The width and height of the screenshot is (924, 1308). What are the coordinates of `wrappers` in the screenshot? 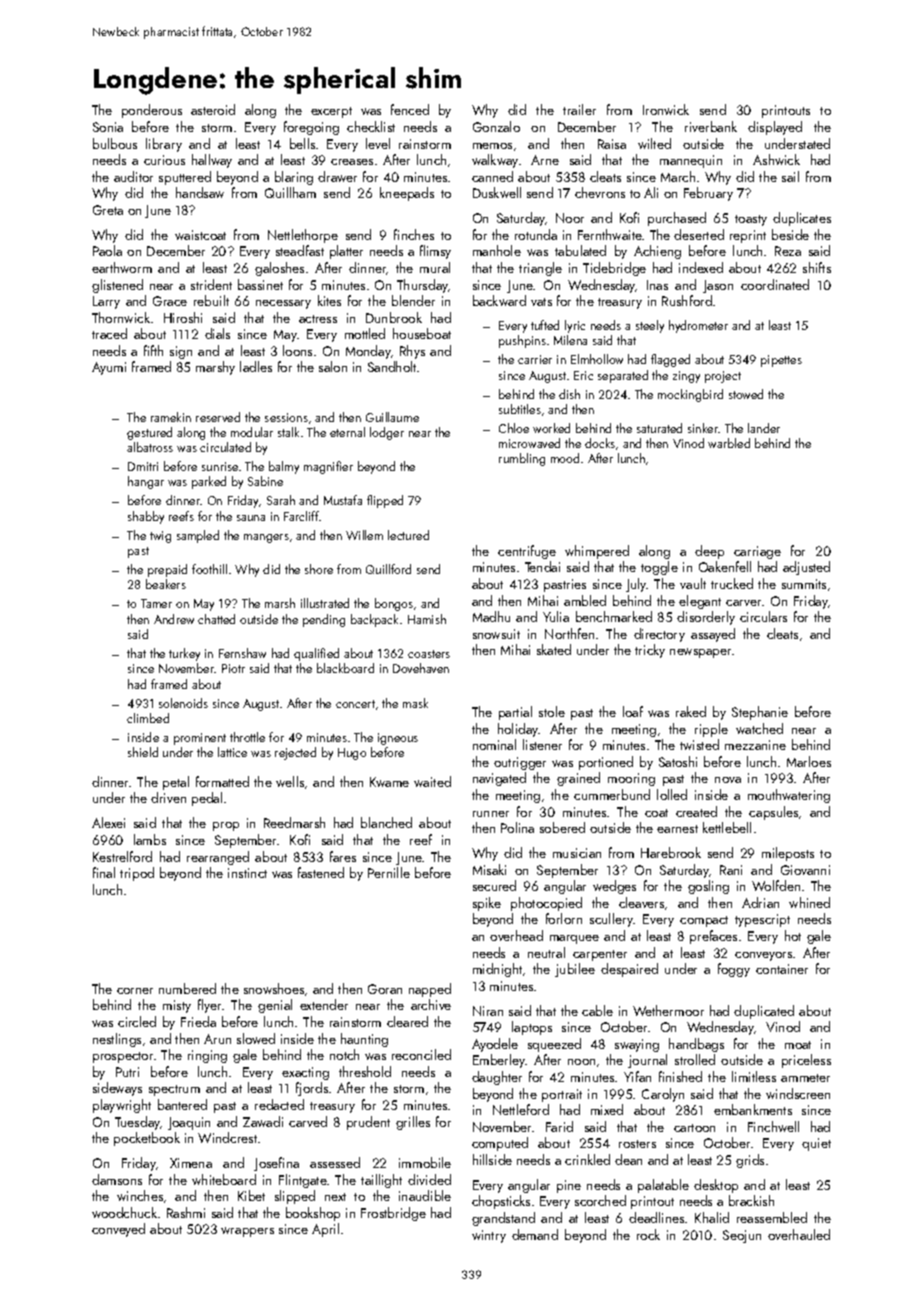 It's located at (247, 1232).
